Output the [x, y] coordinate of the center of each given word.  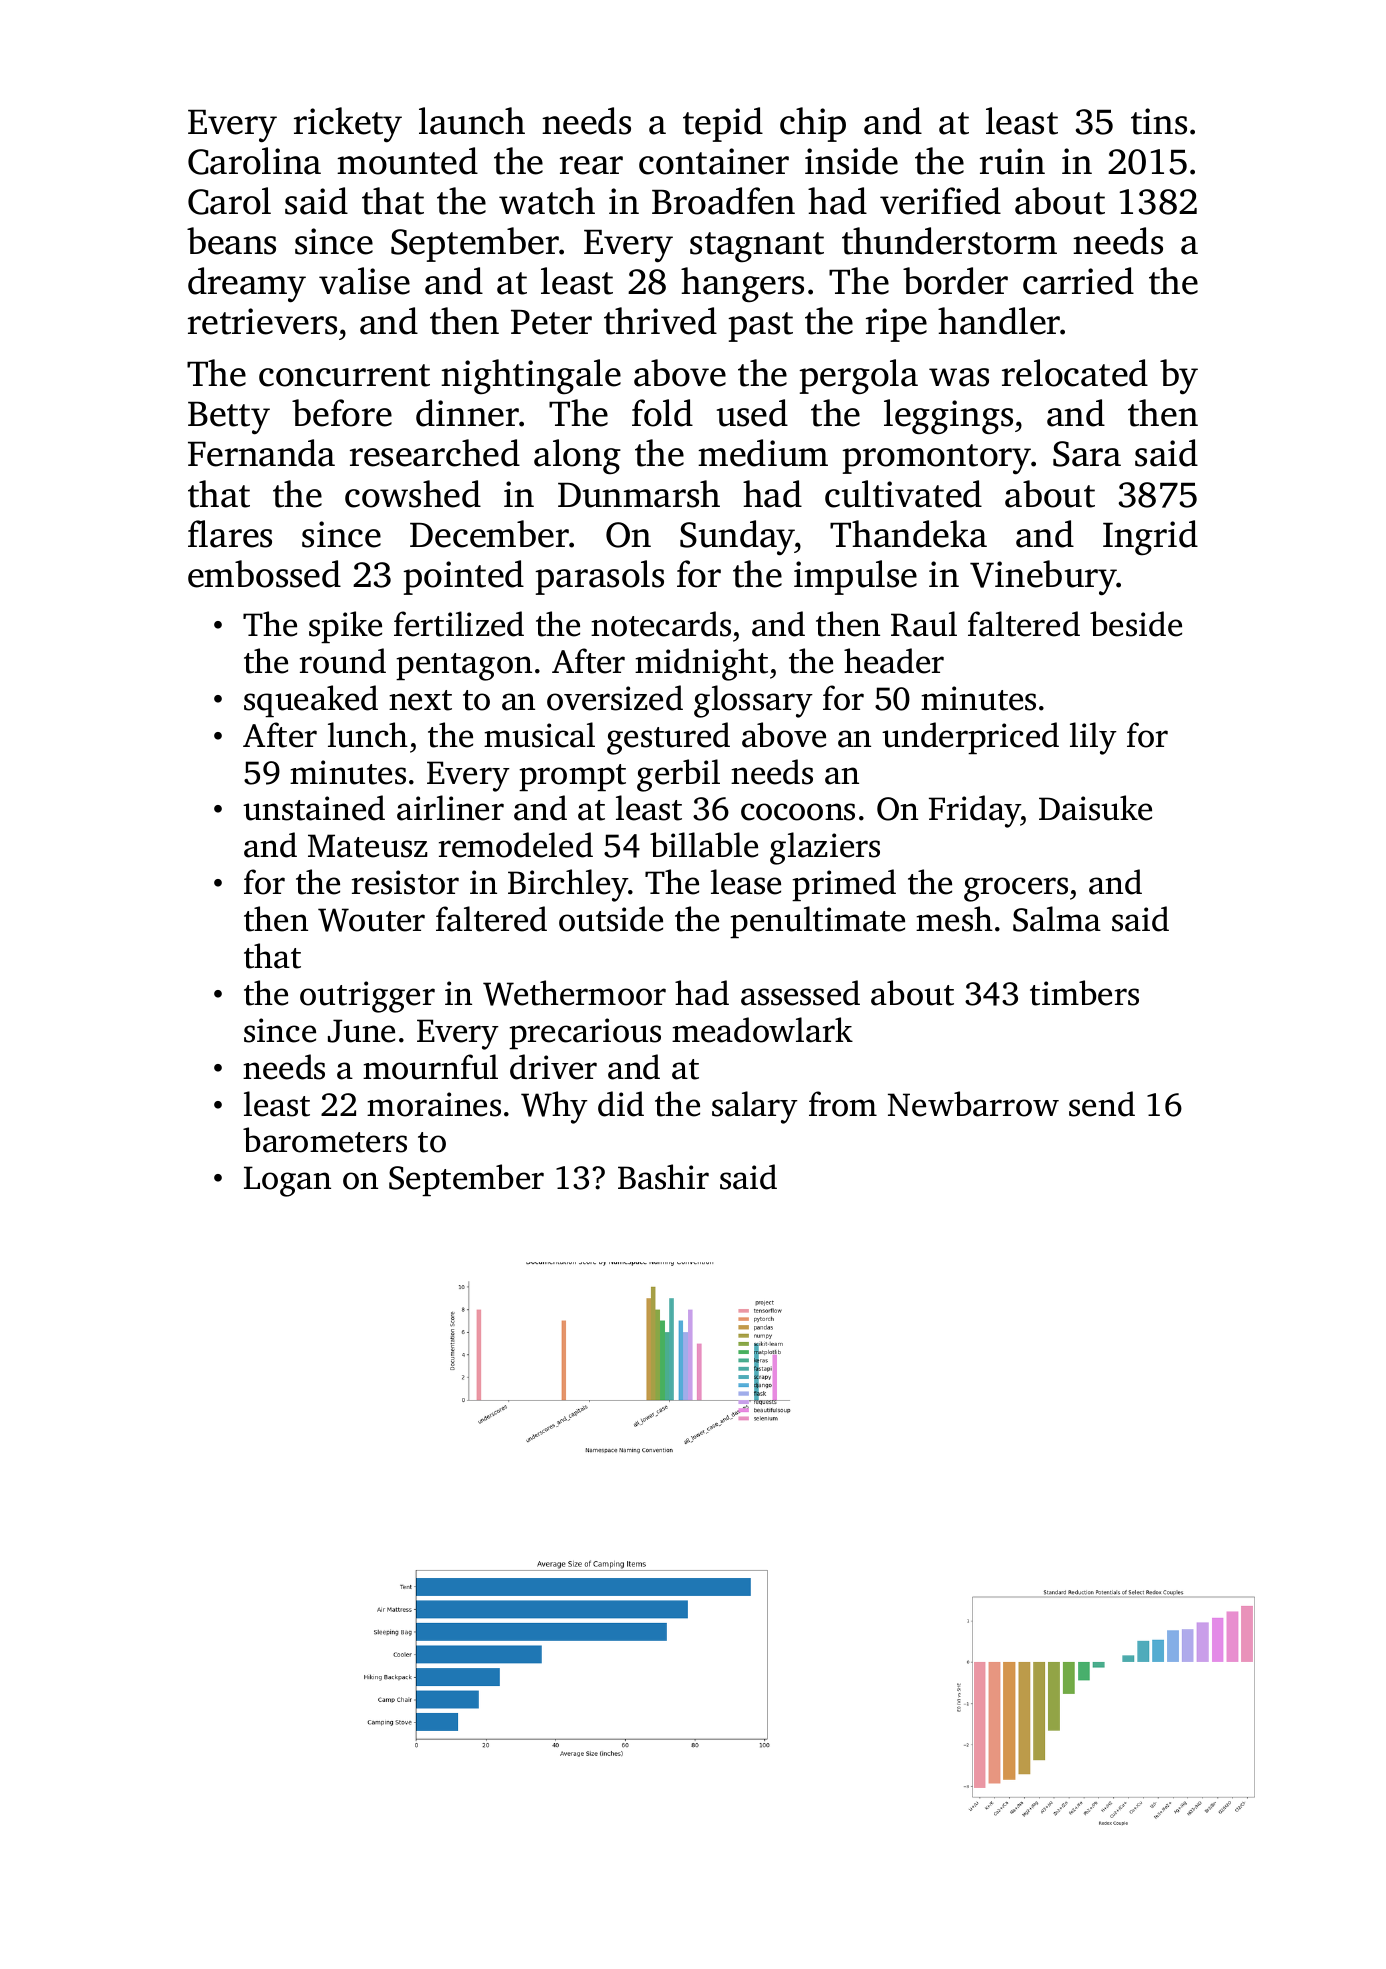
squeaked [311, 701]
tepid [723, 124]
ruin [1012, 161]
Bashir [663, 1177]
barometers [325, 1140]
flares [230, 534]
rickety [348, 125]
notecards [661, 624]
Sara [1087, 454]
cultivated [903, 494]
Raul [924, 624]
